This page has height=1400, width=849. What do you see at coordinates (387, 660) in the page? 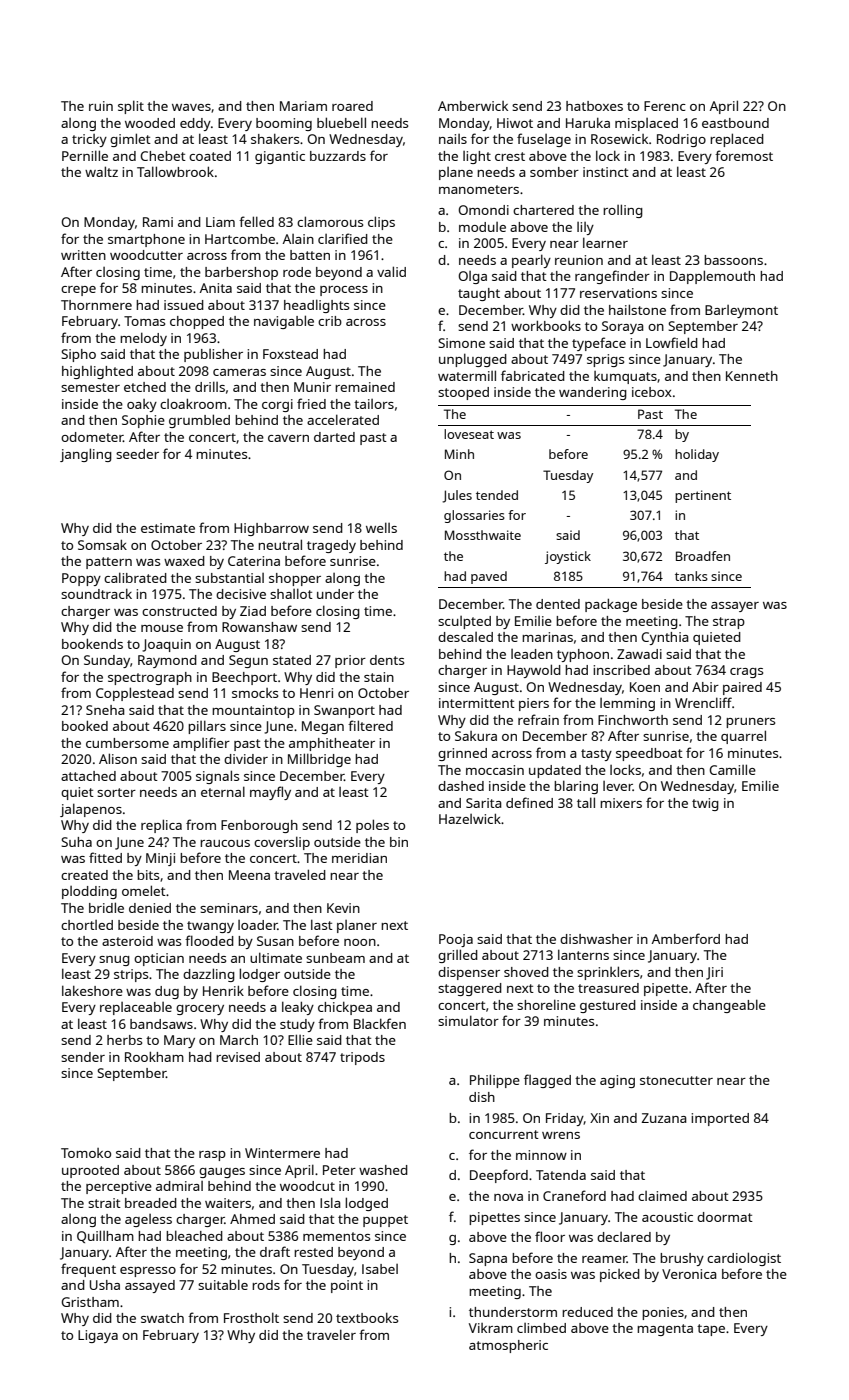
I see `dents` at bounding box center [387, 660].
